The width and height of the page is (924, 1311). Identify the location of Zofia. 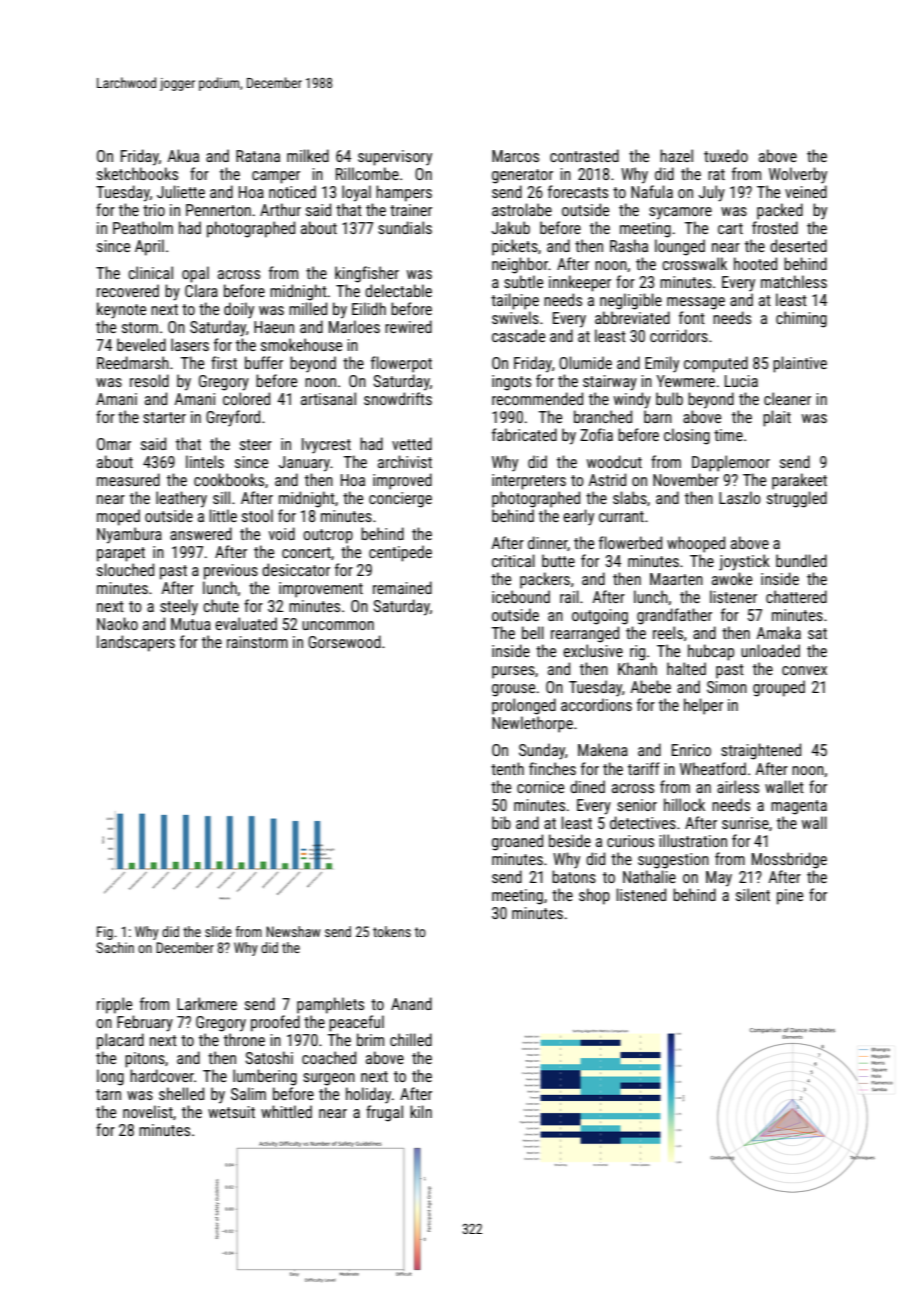
(596, 434).
